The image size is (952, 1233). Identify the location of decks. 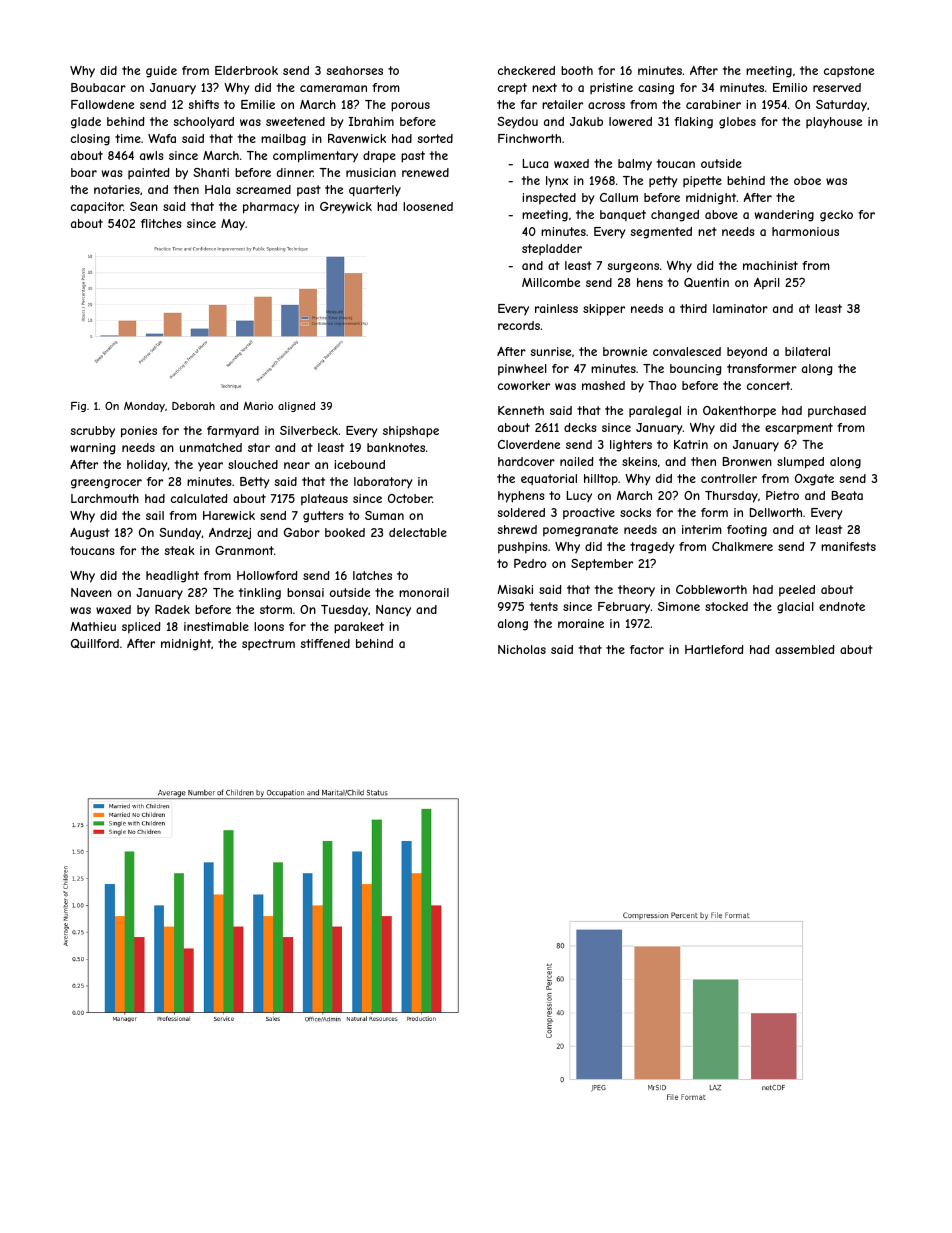
(580, 427).
